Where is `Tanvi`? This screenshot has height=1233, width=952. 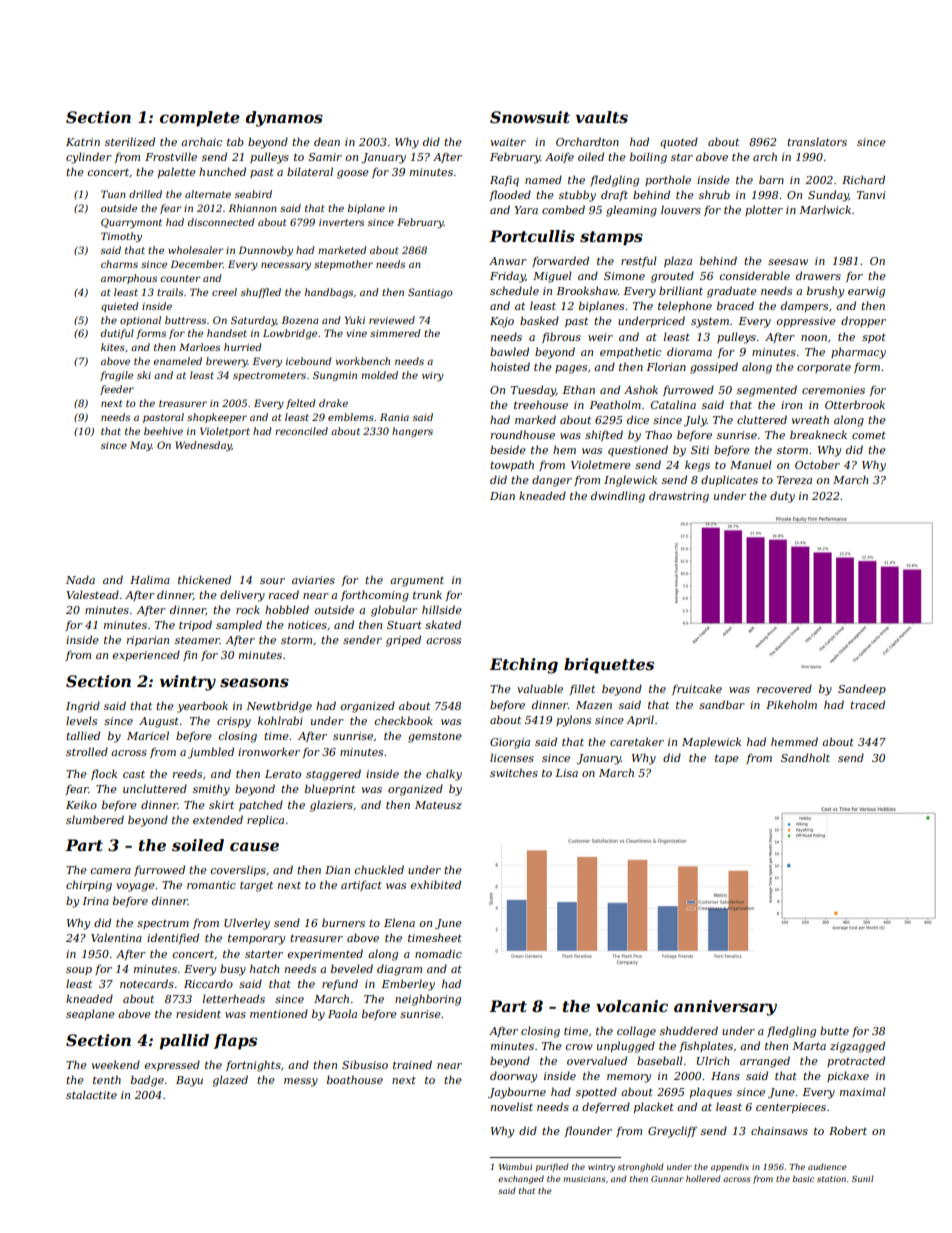 Tanvi is located at coordinates (871, 195).
